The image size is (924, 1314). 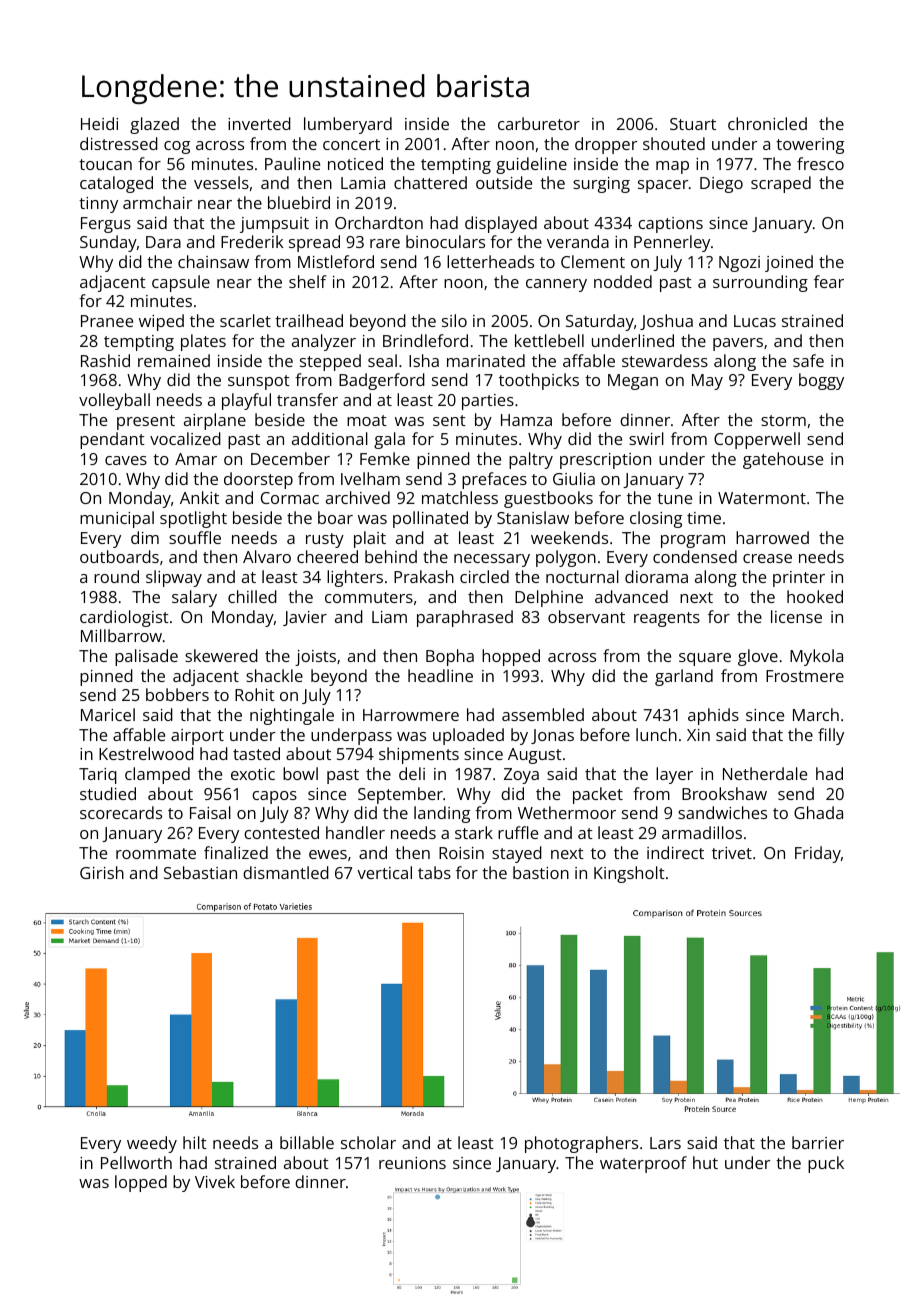 What do you see at coordinates (693, 124) in the screenshot?
I see `Stuart` at bounding box center [693, 124].
